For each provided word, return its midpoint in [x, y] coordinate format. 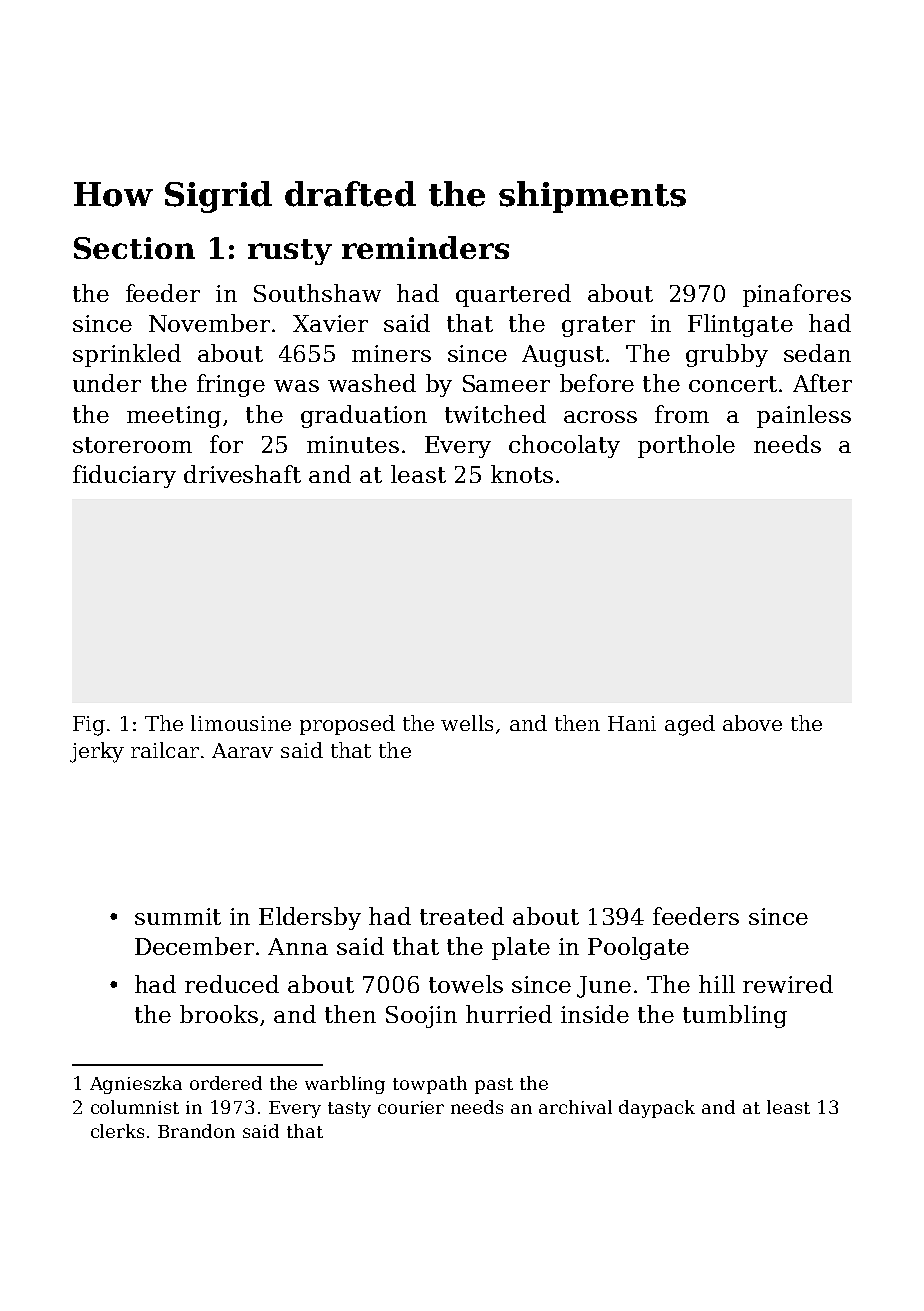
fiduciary [124, 476]
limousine [241, 723]
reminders [425, 247]
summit [178, 916]
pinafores [797, 295]
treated [462, 916]
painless [804, 416]
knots [522, 474]
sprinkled [127, 355]
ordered [226, 1083]
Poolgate [638, 948]
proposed [347, 725]
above [752, 723]
